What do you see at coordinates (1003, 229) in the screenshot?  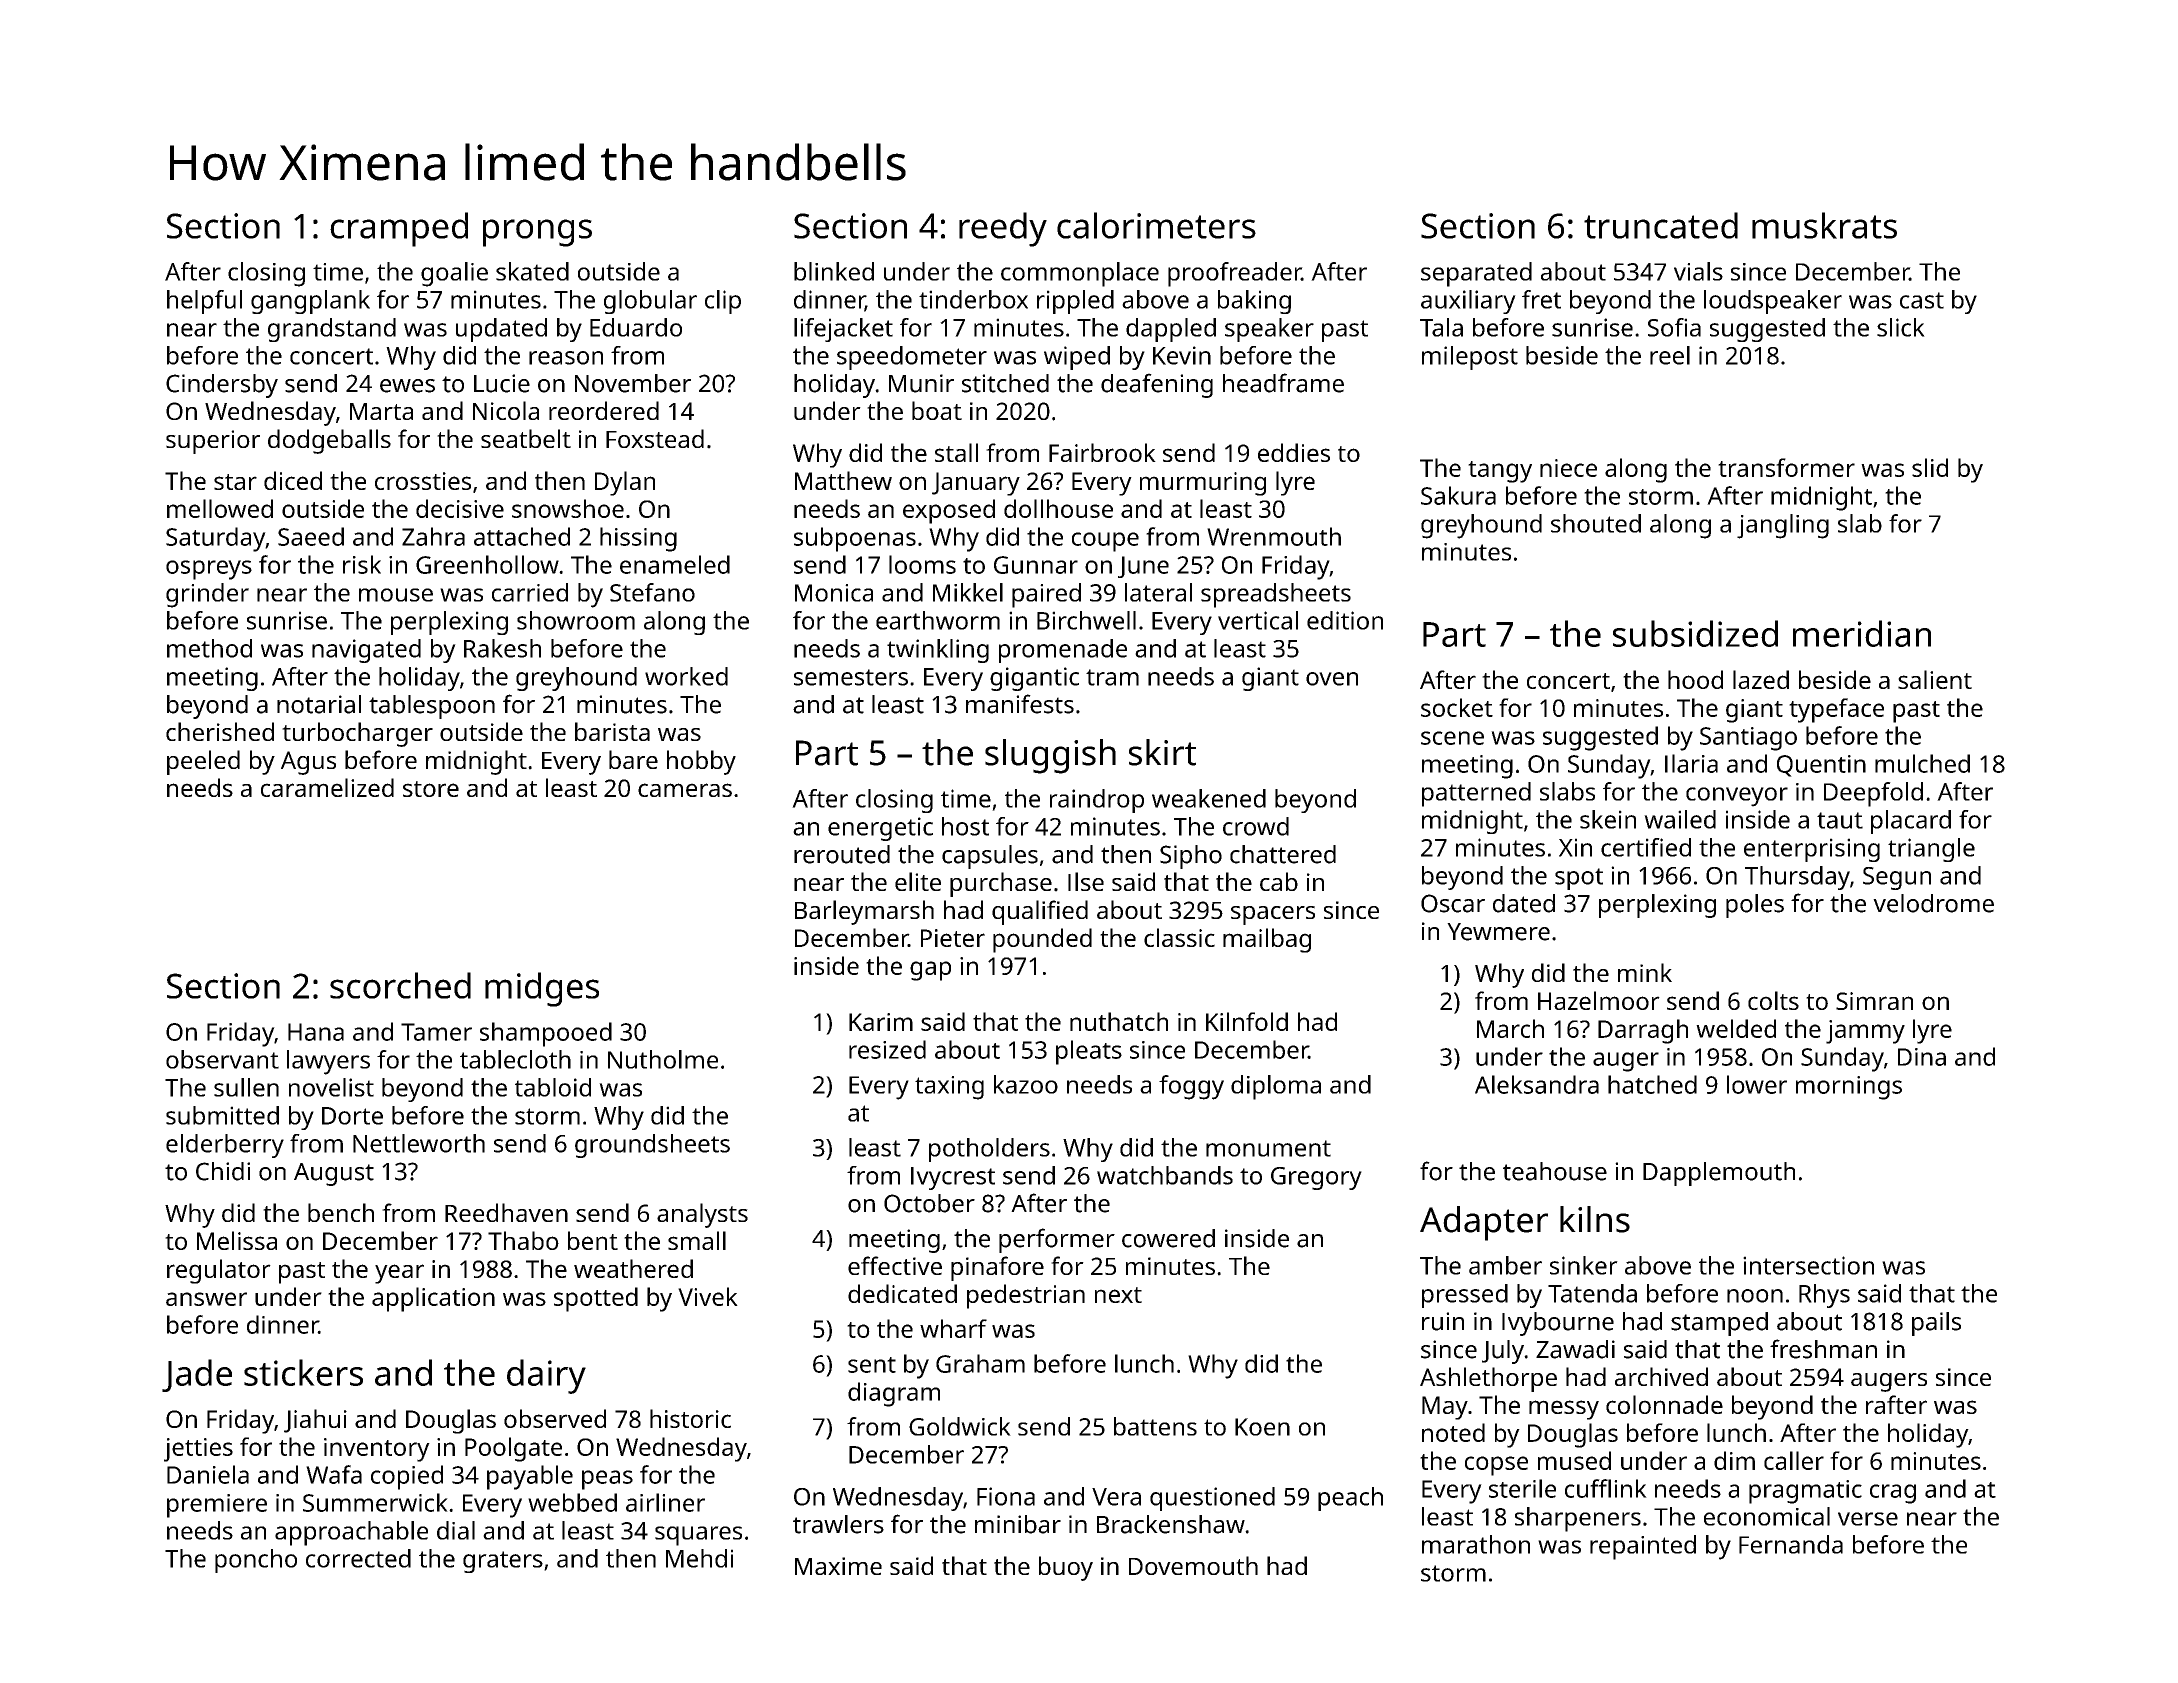 I see `reedy` at bounding box center [1003, 229].
